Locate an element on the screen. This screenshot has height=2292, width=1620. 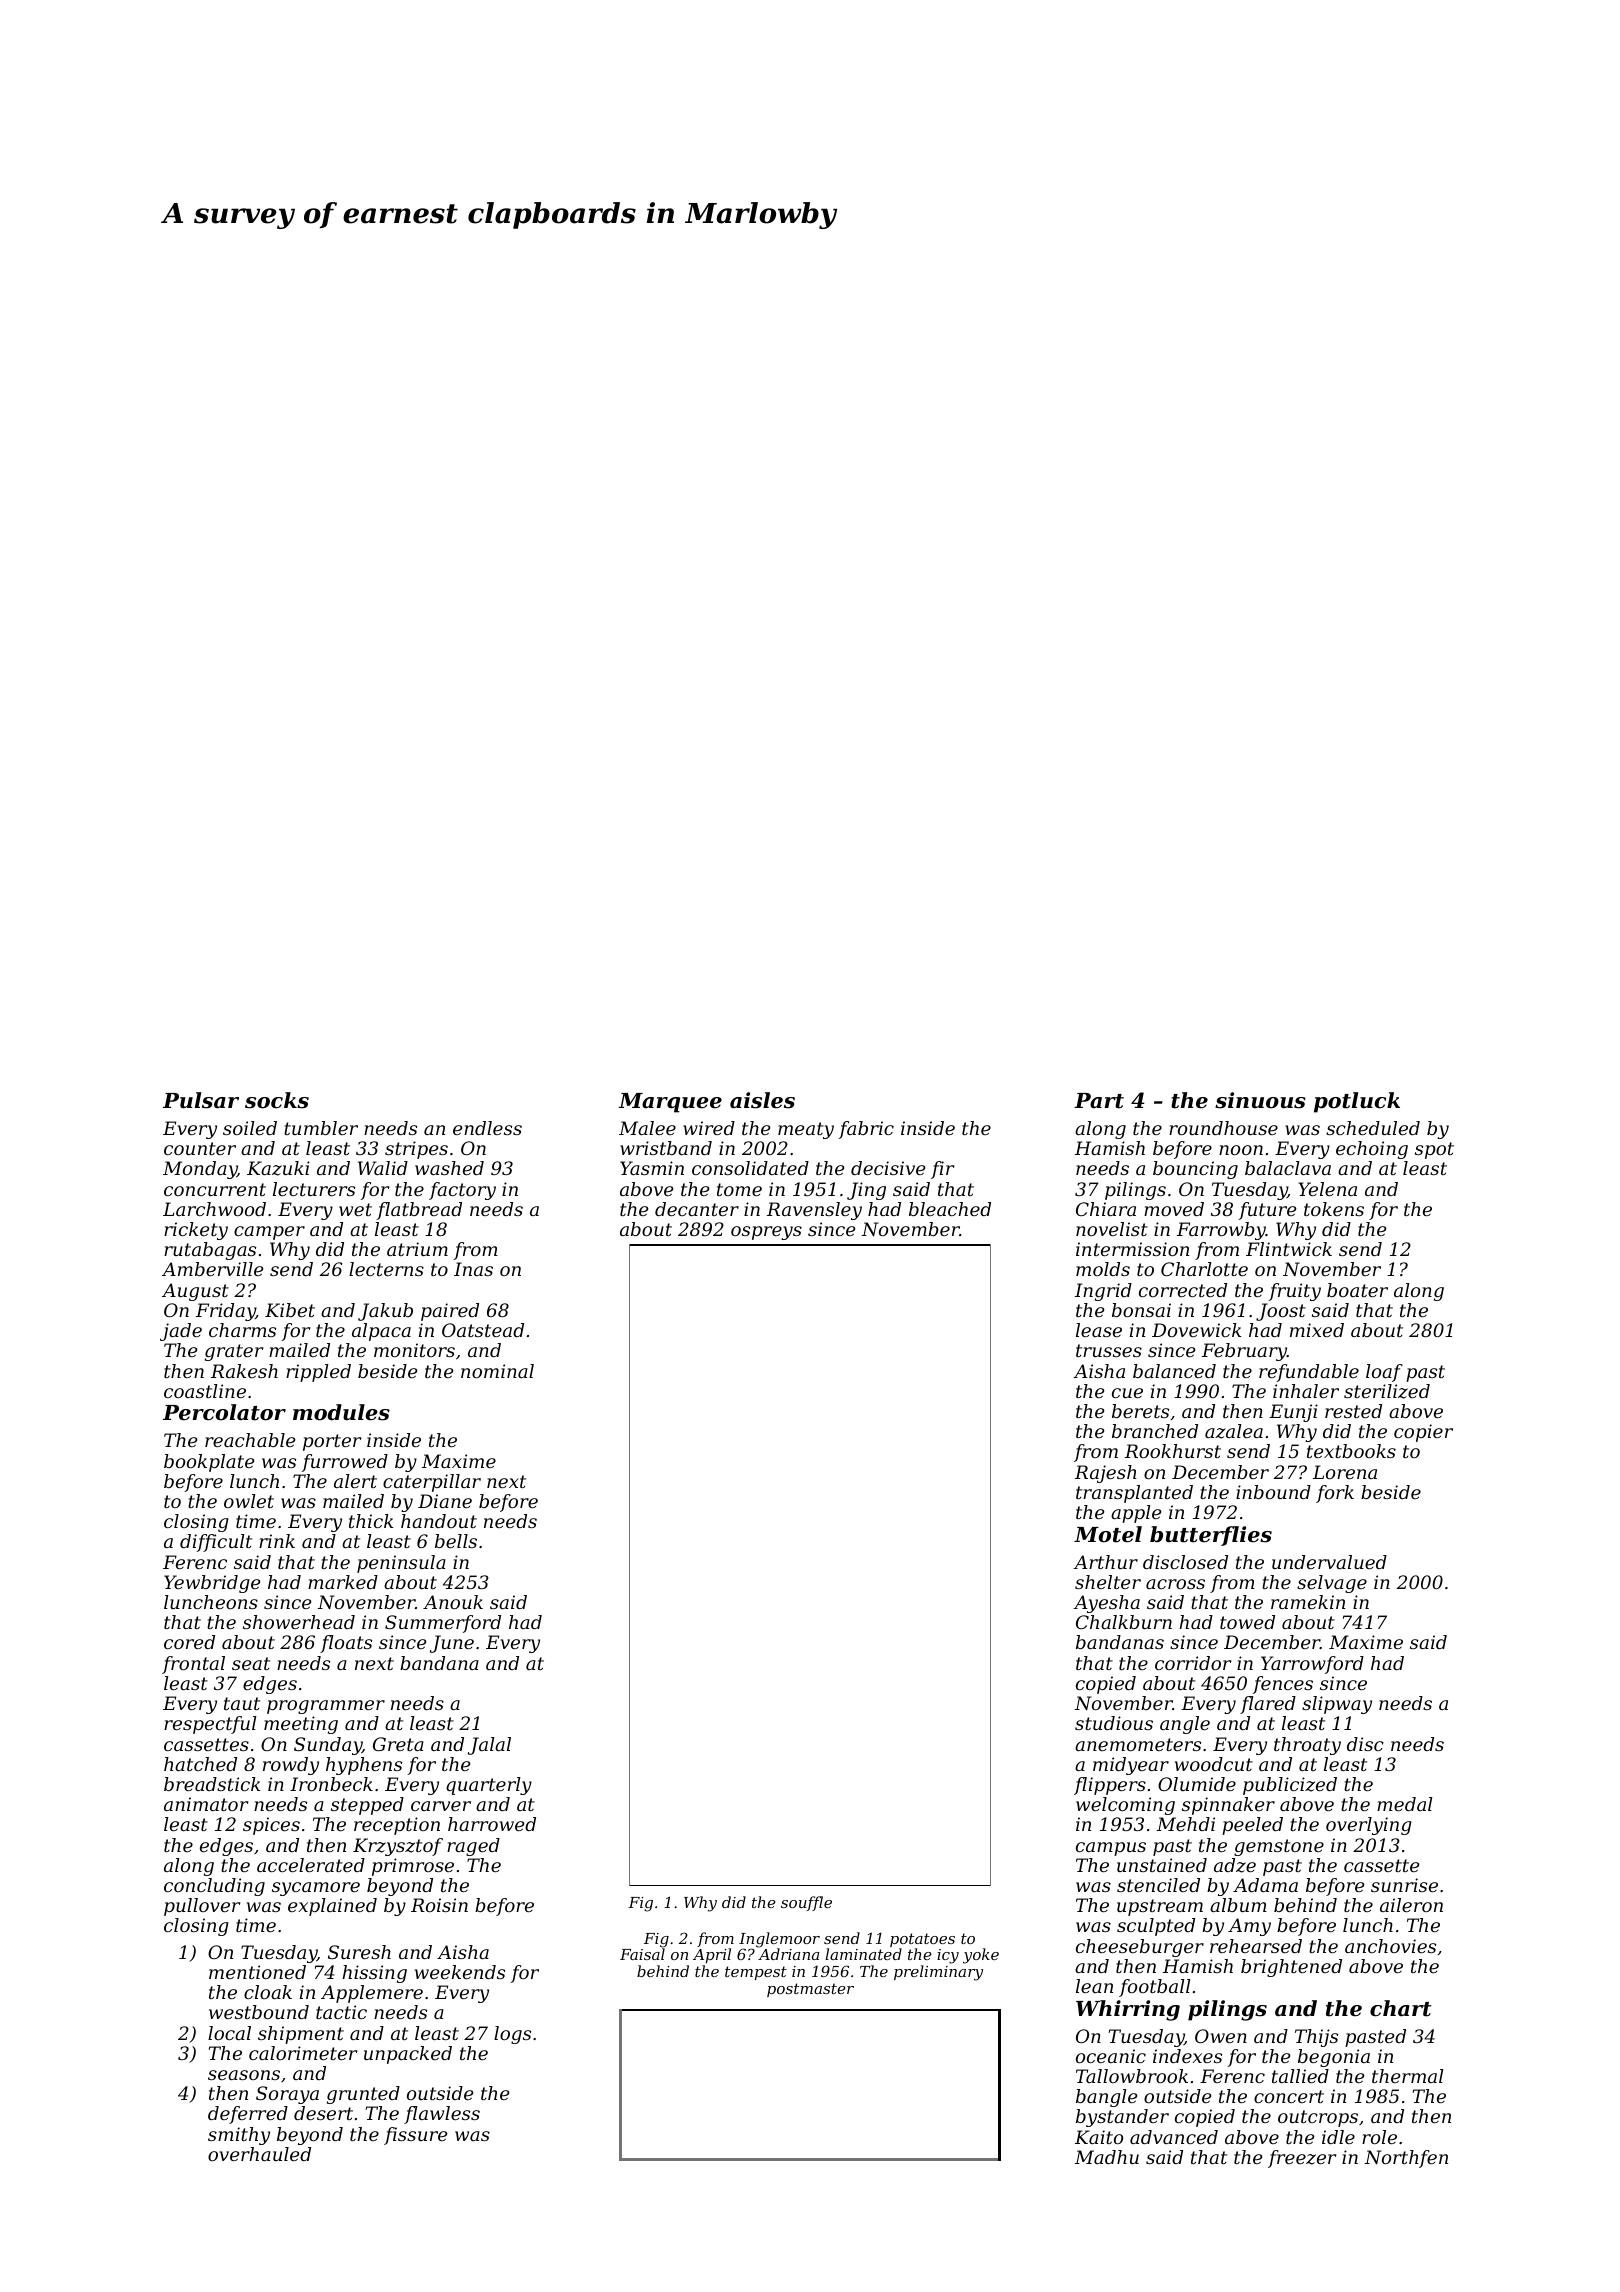
corridor is located at coordinates (1193, 1663).
